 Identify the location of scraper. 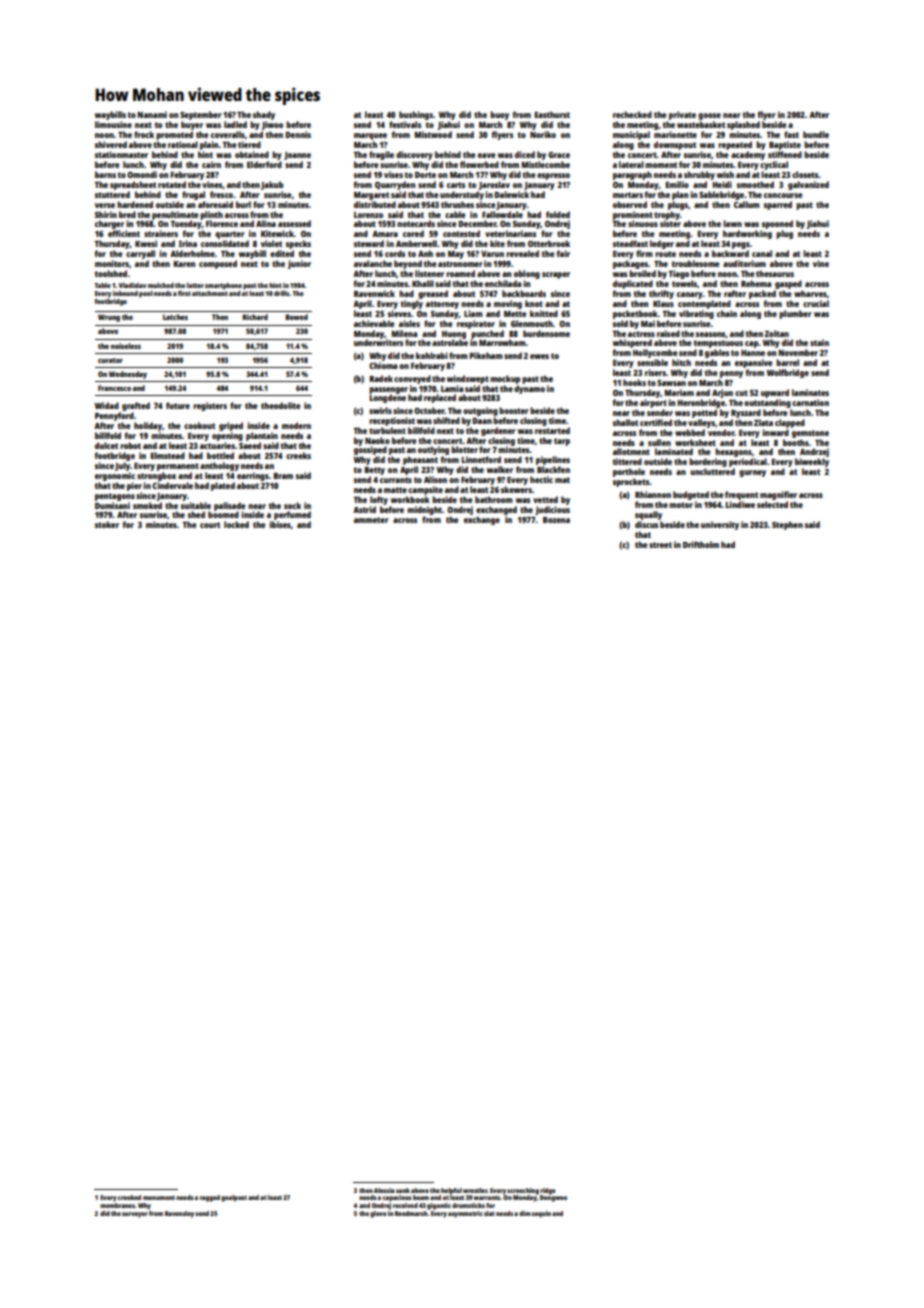
(556, 275).
